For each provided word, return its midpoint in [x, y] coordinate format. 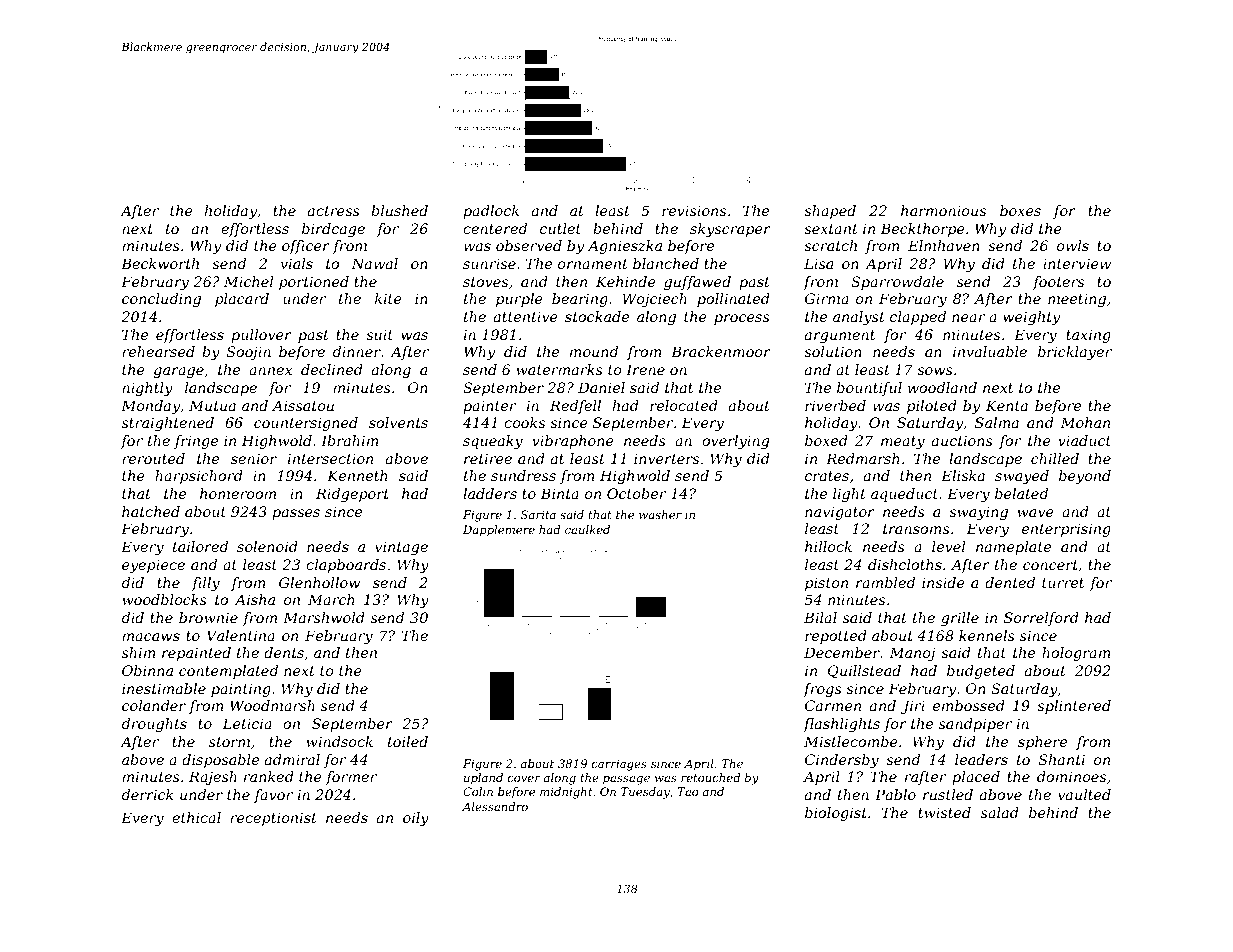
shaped [830, 212]
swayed [1022, 477]
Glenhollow [319, 582]
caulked [587, 529]
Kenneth [357, 475]
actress [334, 211]
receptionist [273, 819]
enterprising [1066, 530]
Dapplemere [499, 531]
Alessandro [495, 806]
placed [976, 778]
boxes [1020, 210]
